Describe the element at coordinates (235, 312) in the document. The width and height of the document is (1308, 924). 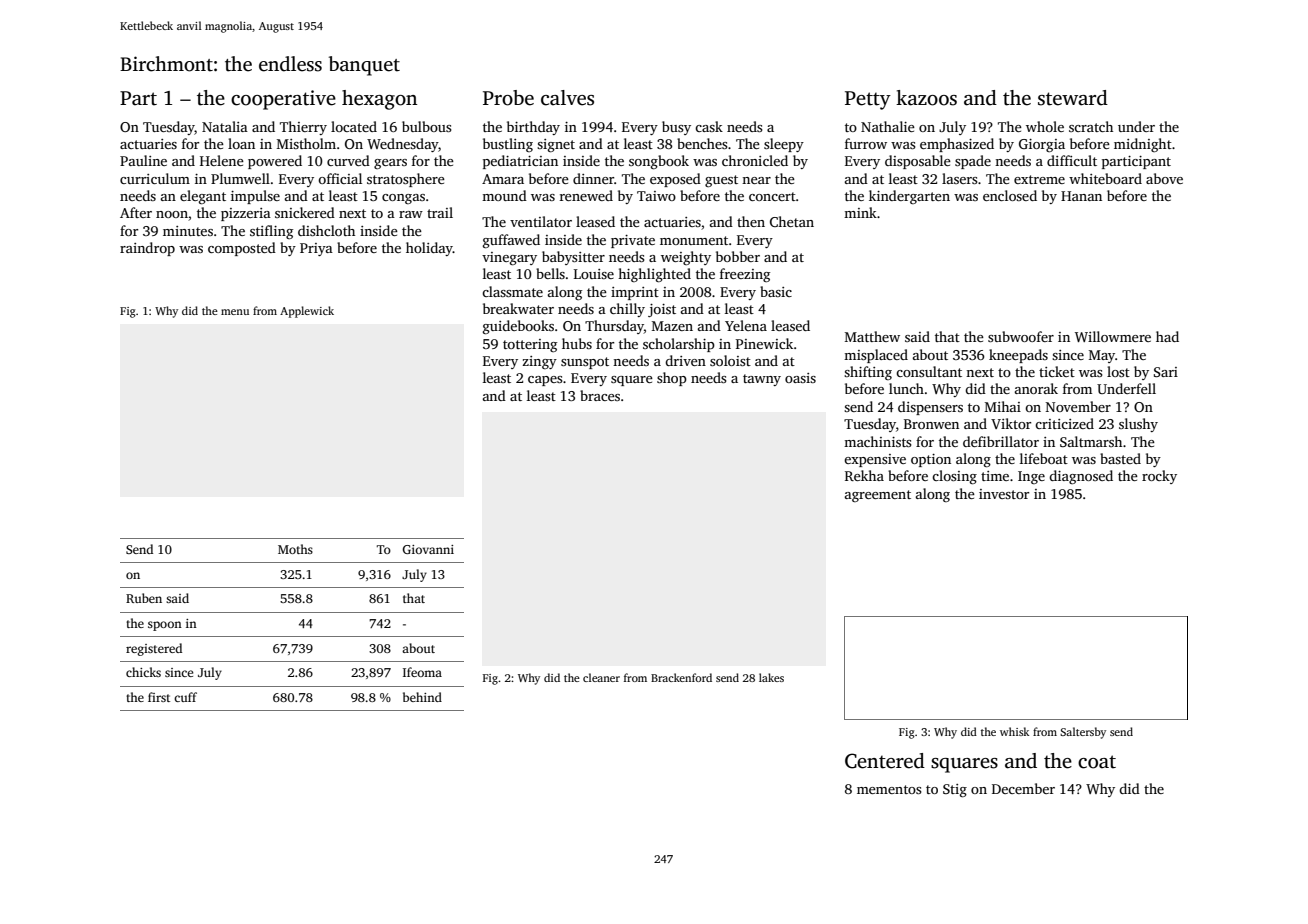
I see `menu` at that location.
